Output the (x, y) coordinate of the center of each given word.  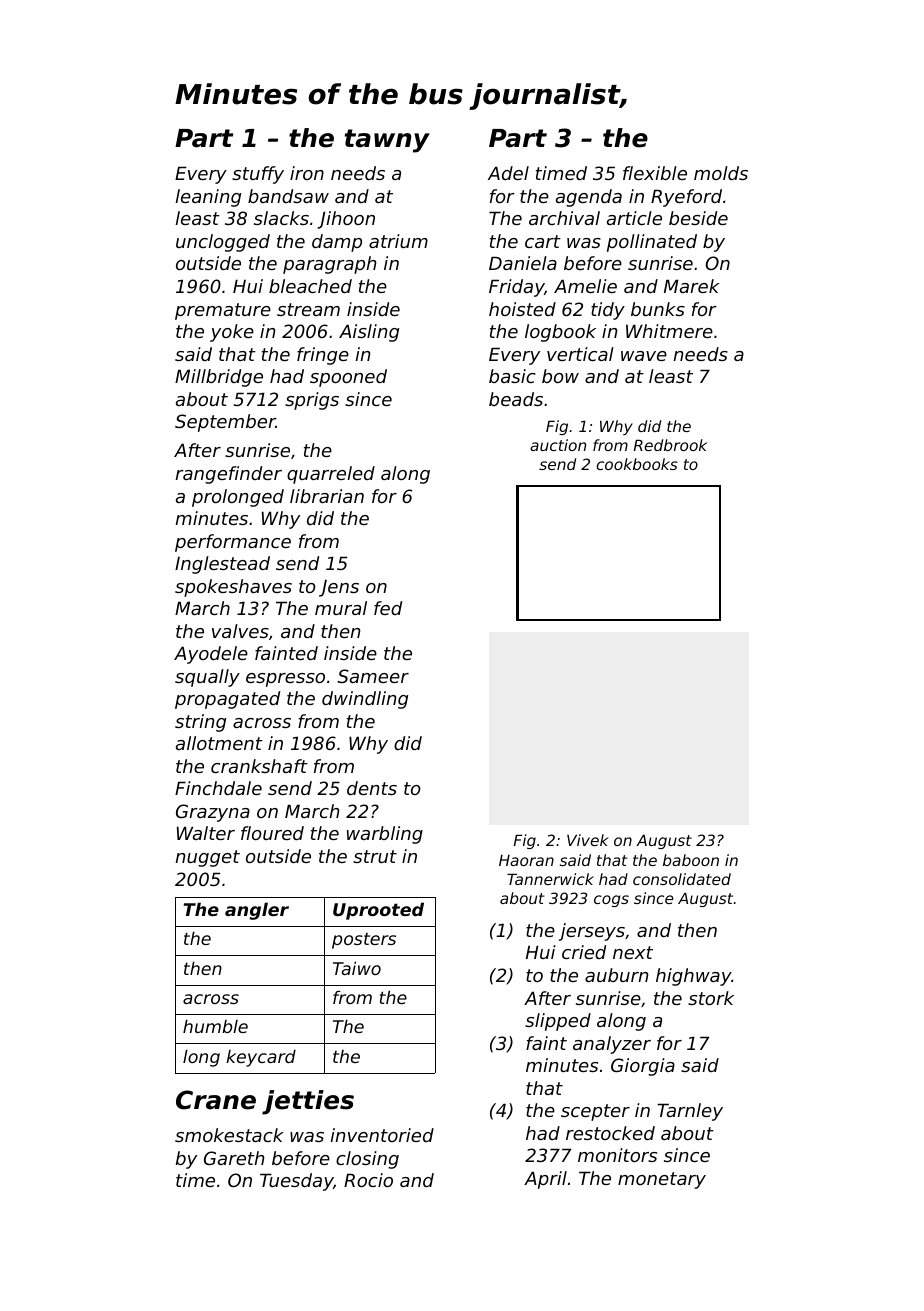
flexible (655, 173)
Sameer (373, 676)
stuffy (258, 175)
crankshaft (259, 766)
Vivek (588, 840)
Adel (508, 173)
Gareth (234, 1158)
